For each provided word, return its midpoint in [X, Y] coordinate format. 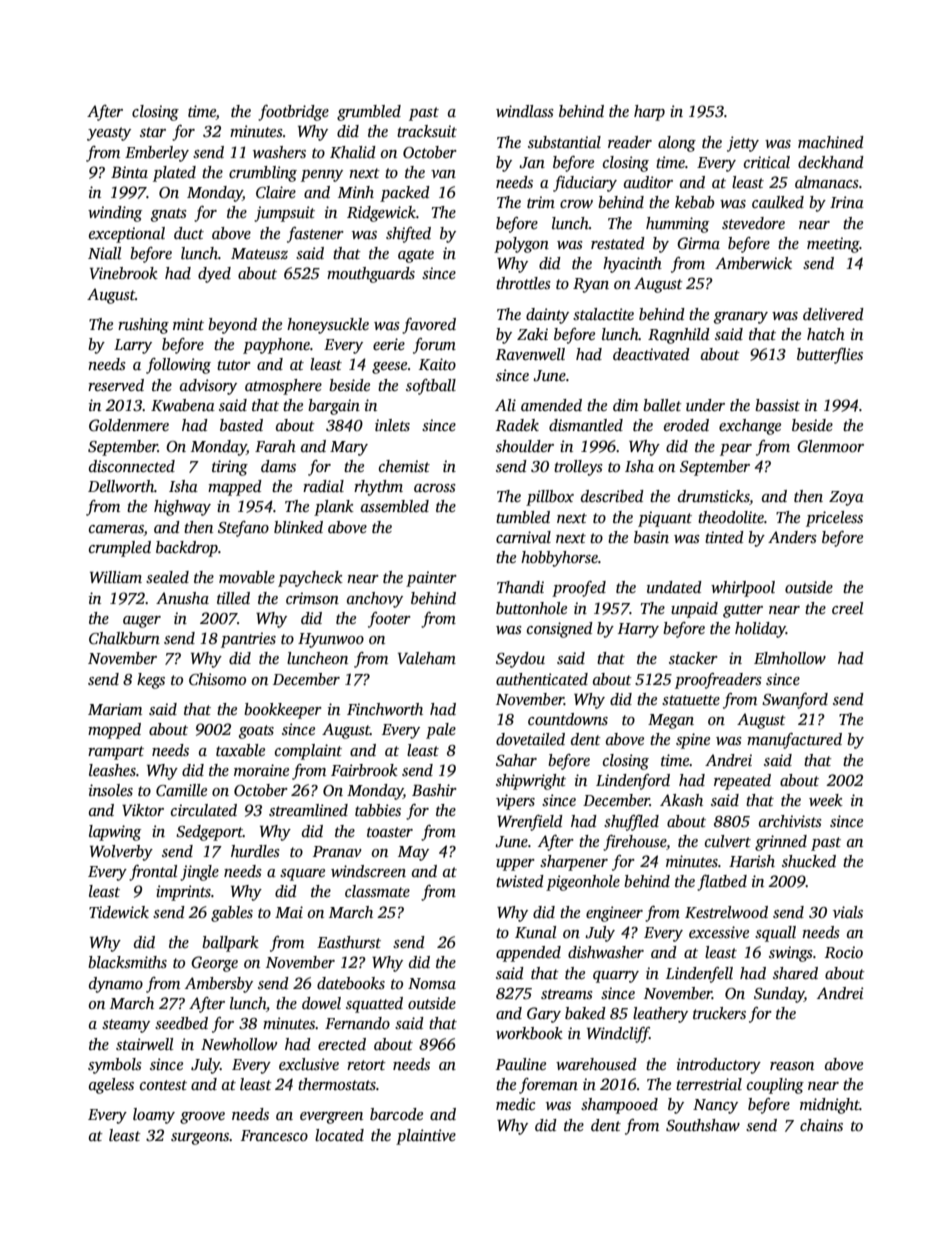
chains [821, 1125]
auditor [648, 182]
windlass [525, 111]
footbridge [293, 113]
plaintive [426, 1137]
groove [202, 1118]
